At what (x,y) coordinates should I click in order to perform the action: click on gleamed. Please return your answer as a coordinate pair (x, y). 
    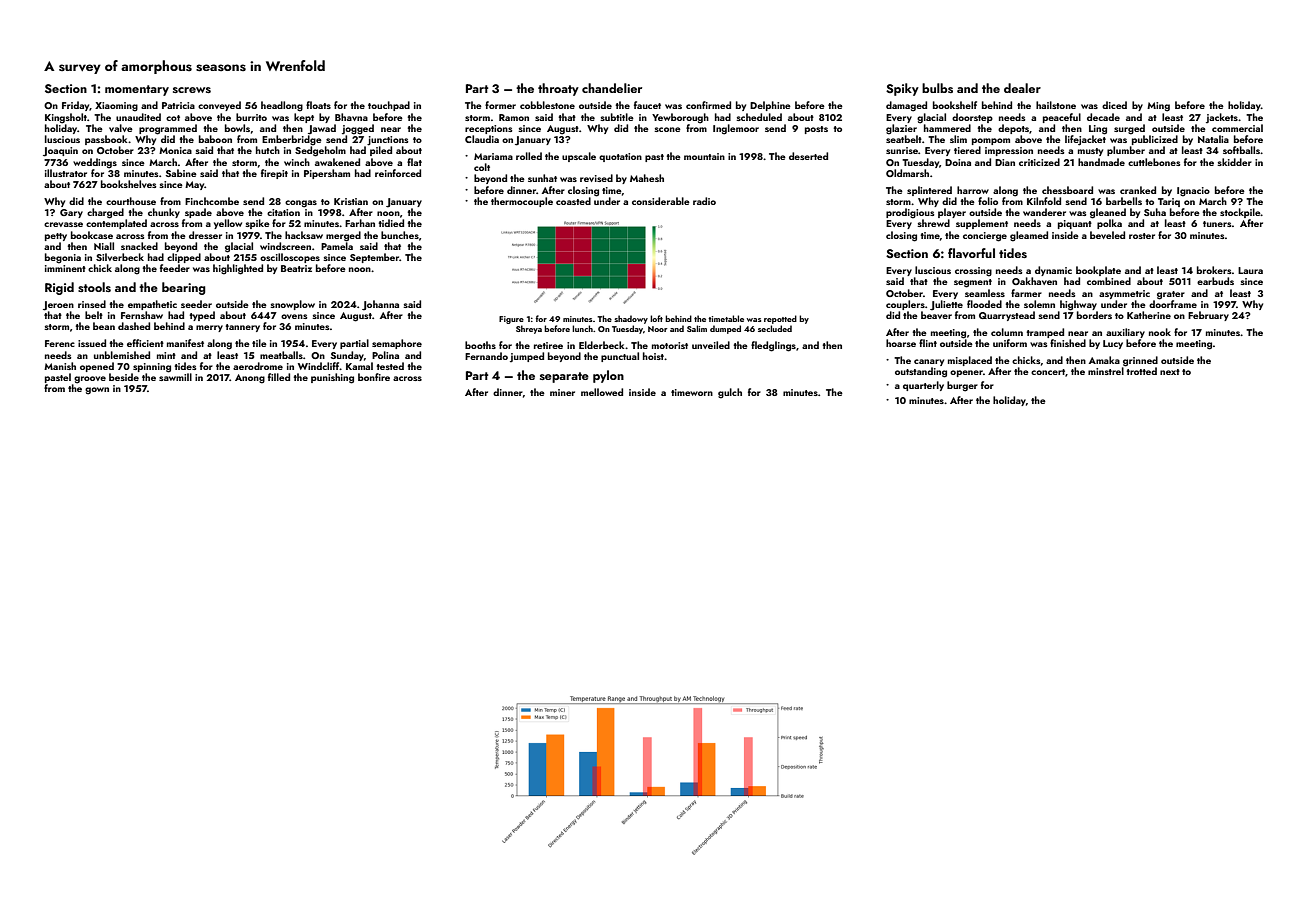
    Looking at the image, I should click on (1029, 236).
